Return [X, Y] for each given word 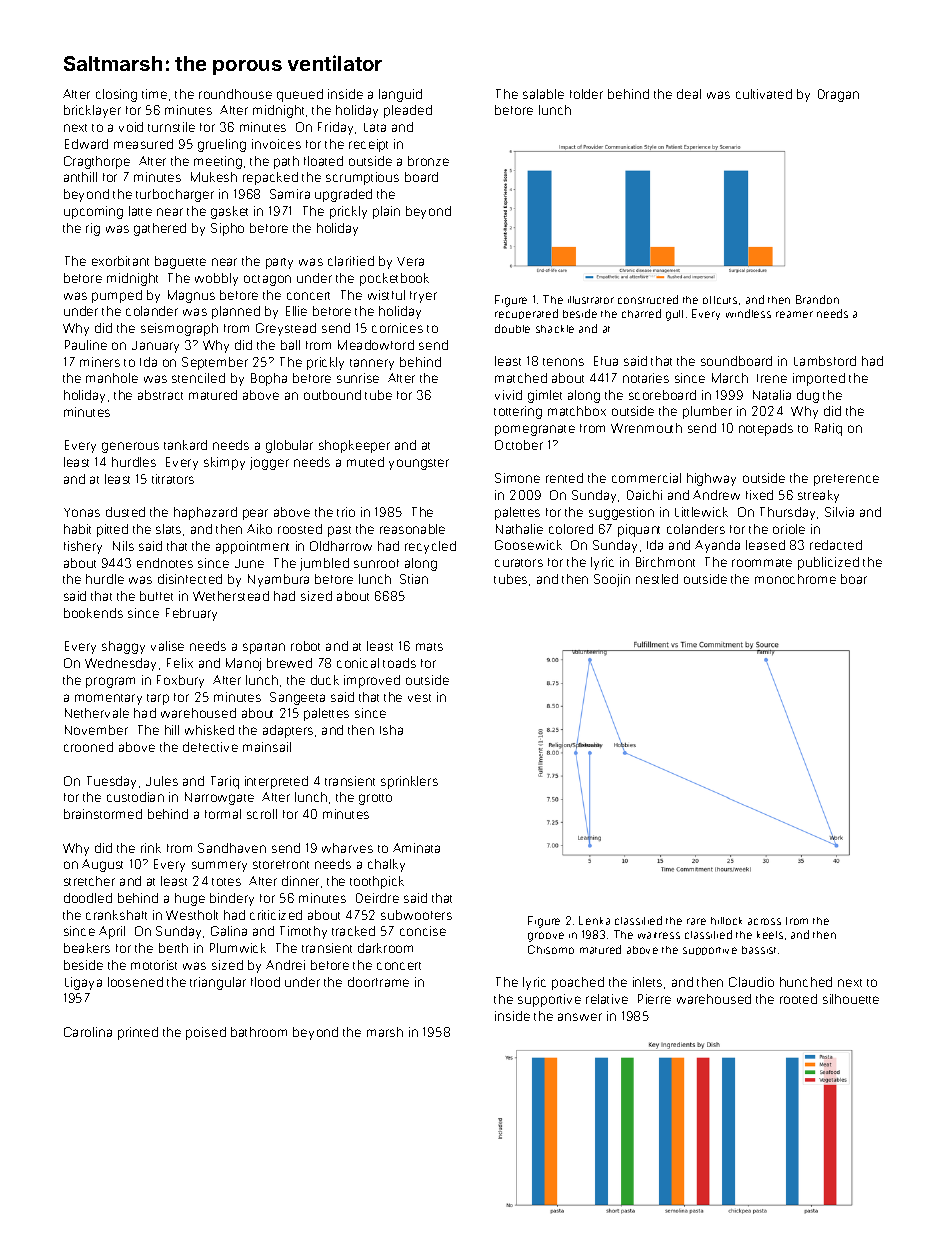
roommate [762, 563]
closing [116, 95]
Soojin [612, 580]
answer [580, 1017]
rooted [798, 999]
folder [586, 94]
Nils [123, 546]
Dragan [838, 95]
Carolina [88, 1032]
